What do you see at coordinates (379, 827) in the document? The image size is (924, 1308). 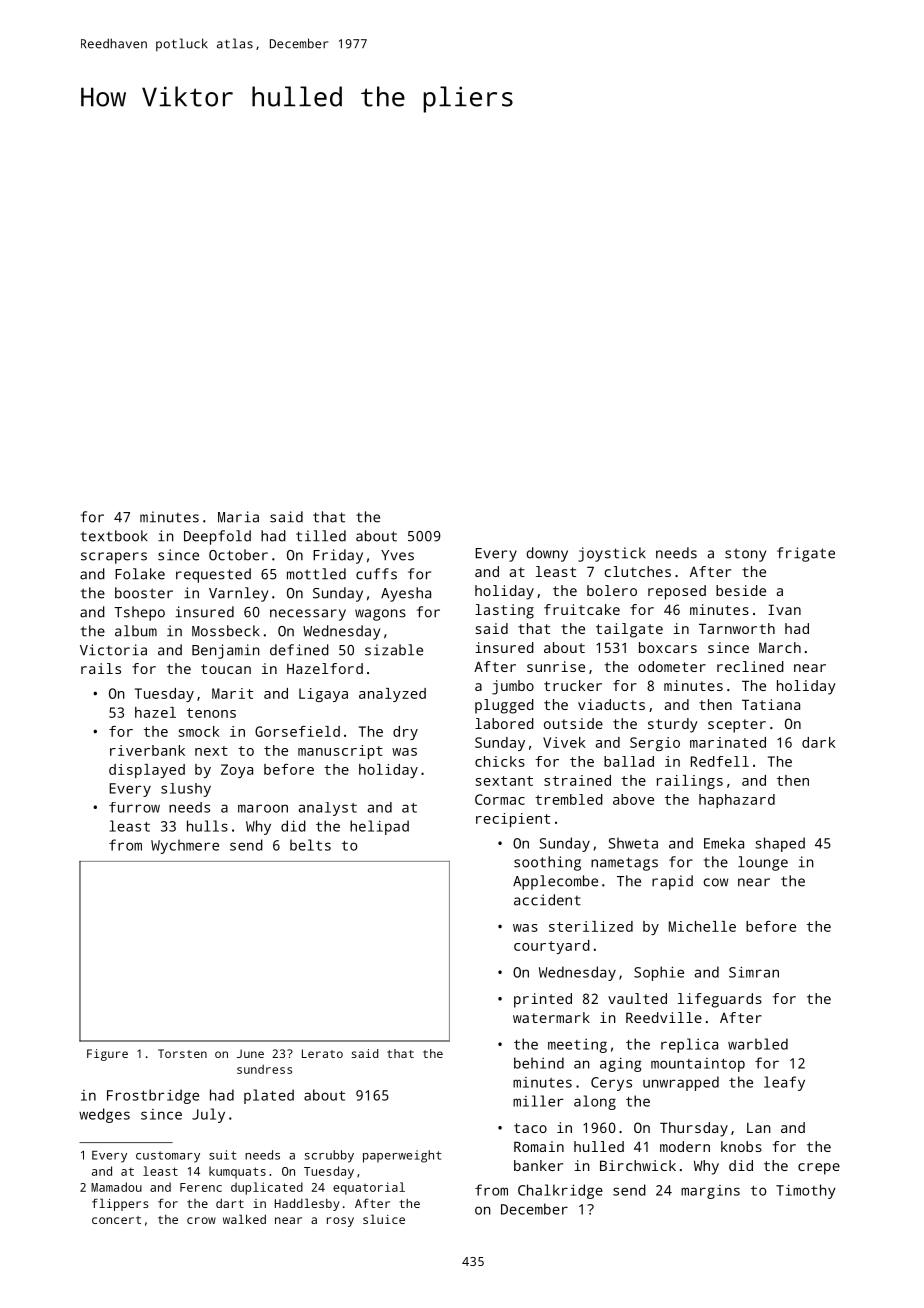 I see `helipad` at bounding box center [379, 827].
